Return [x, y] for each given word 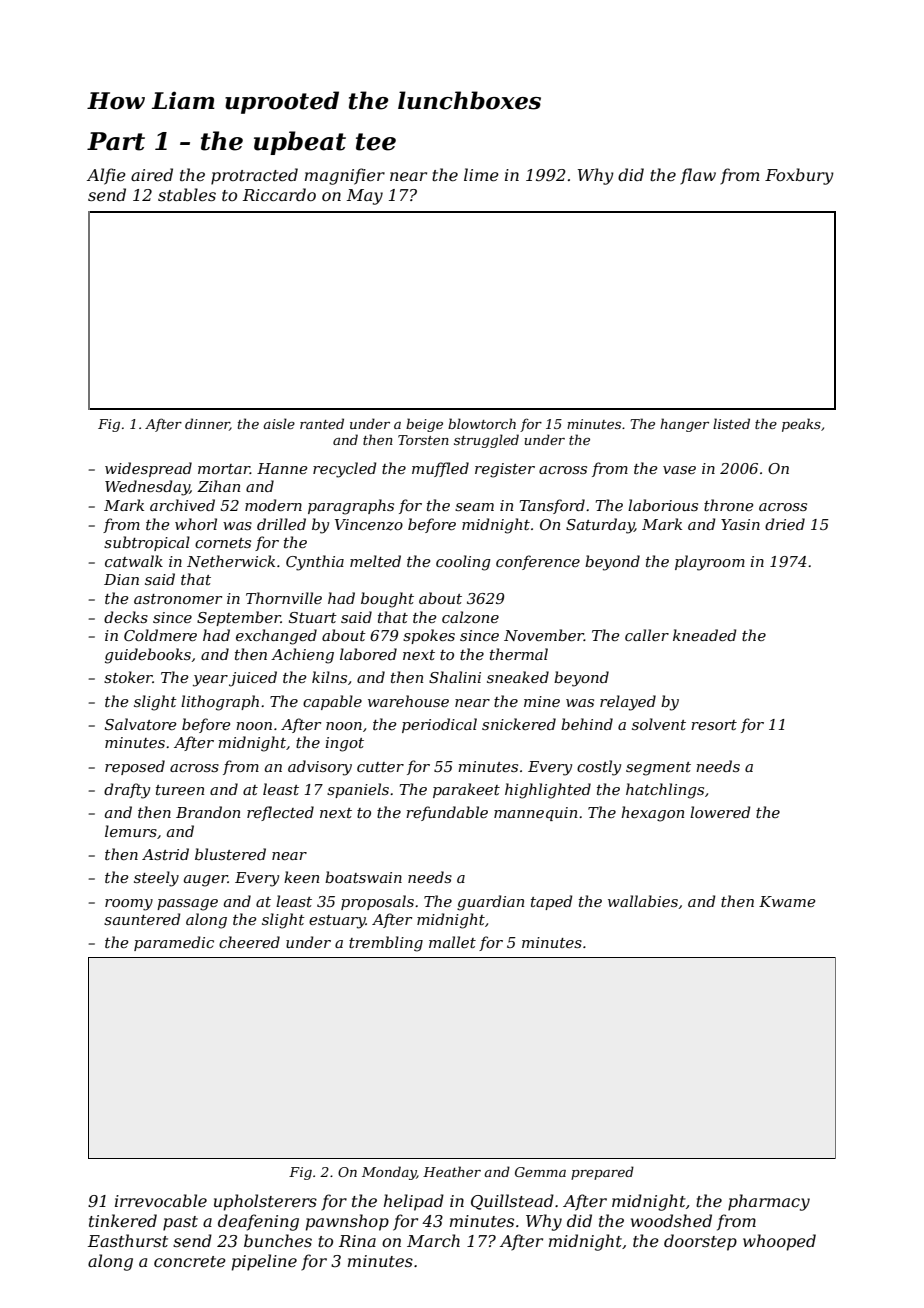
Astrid [165, 854]
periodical [439, 725]
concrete [190, 1261]
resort [714, 725]
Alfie [106, 176]
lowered [720, 812]
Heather [452, 1171]
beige [424, 425]
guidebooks [148, 656]
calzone [470, 617]
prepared [602, 1173]
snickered [519, 724]
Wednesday [147, 488]
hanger [684, 425]
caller [647, 635]
